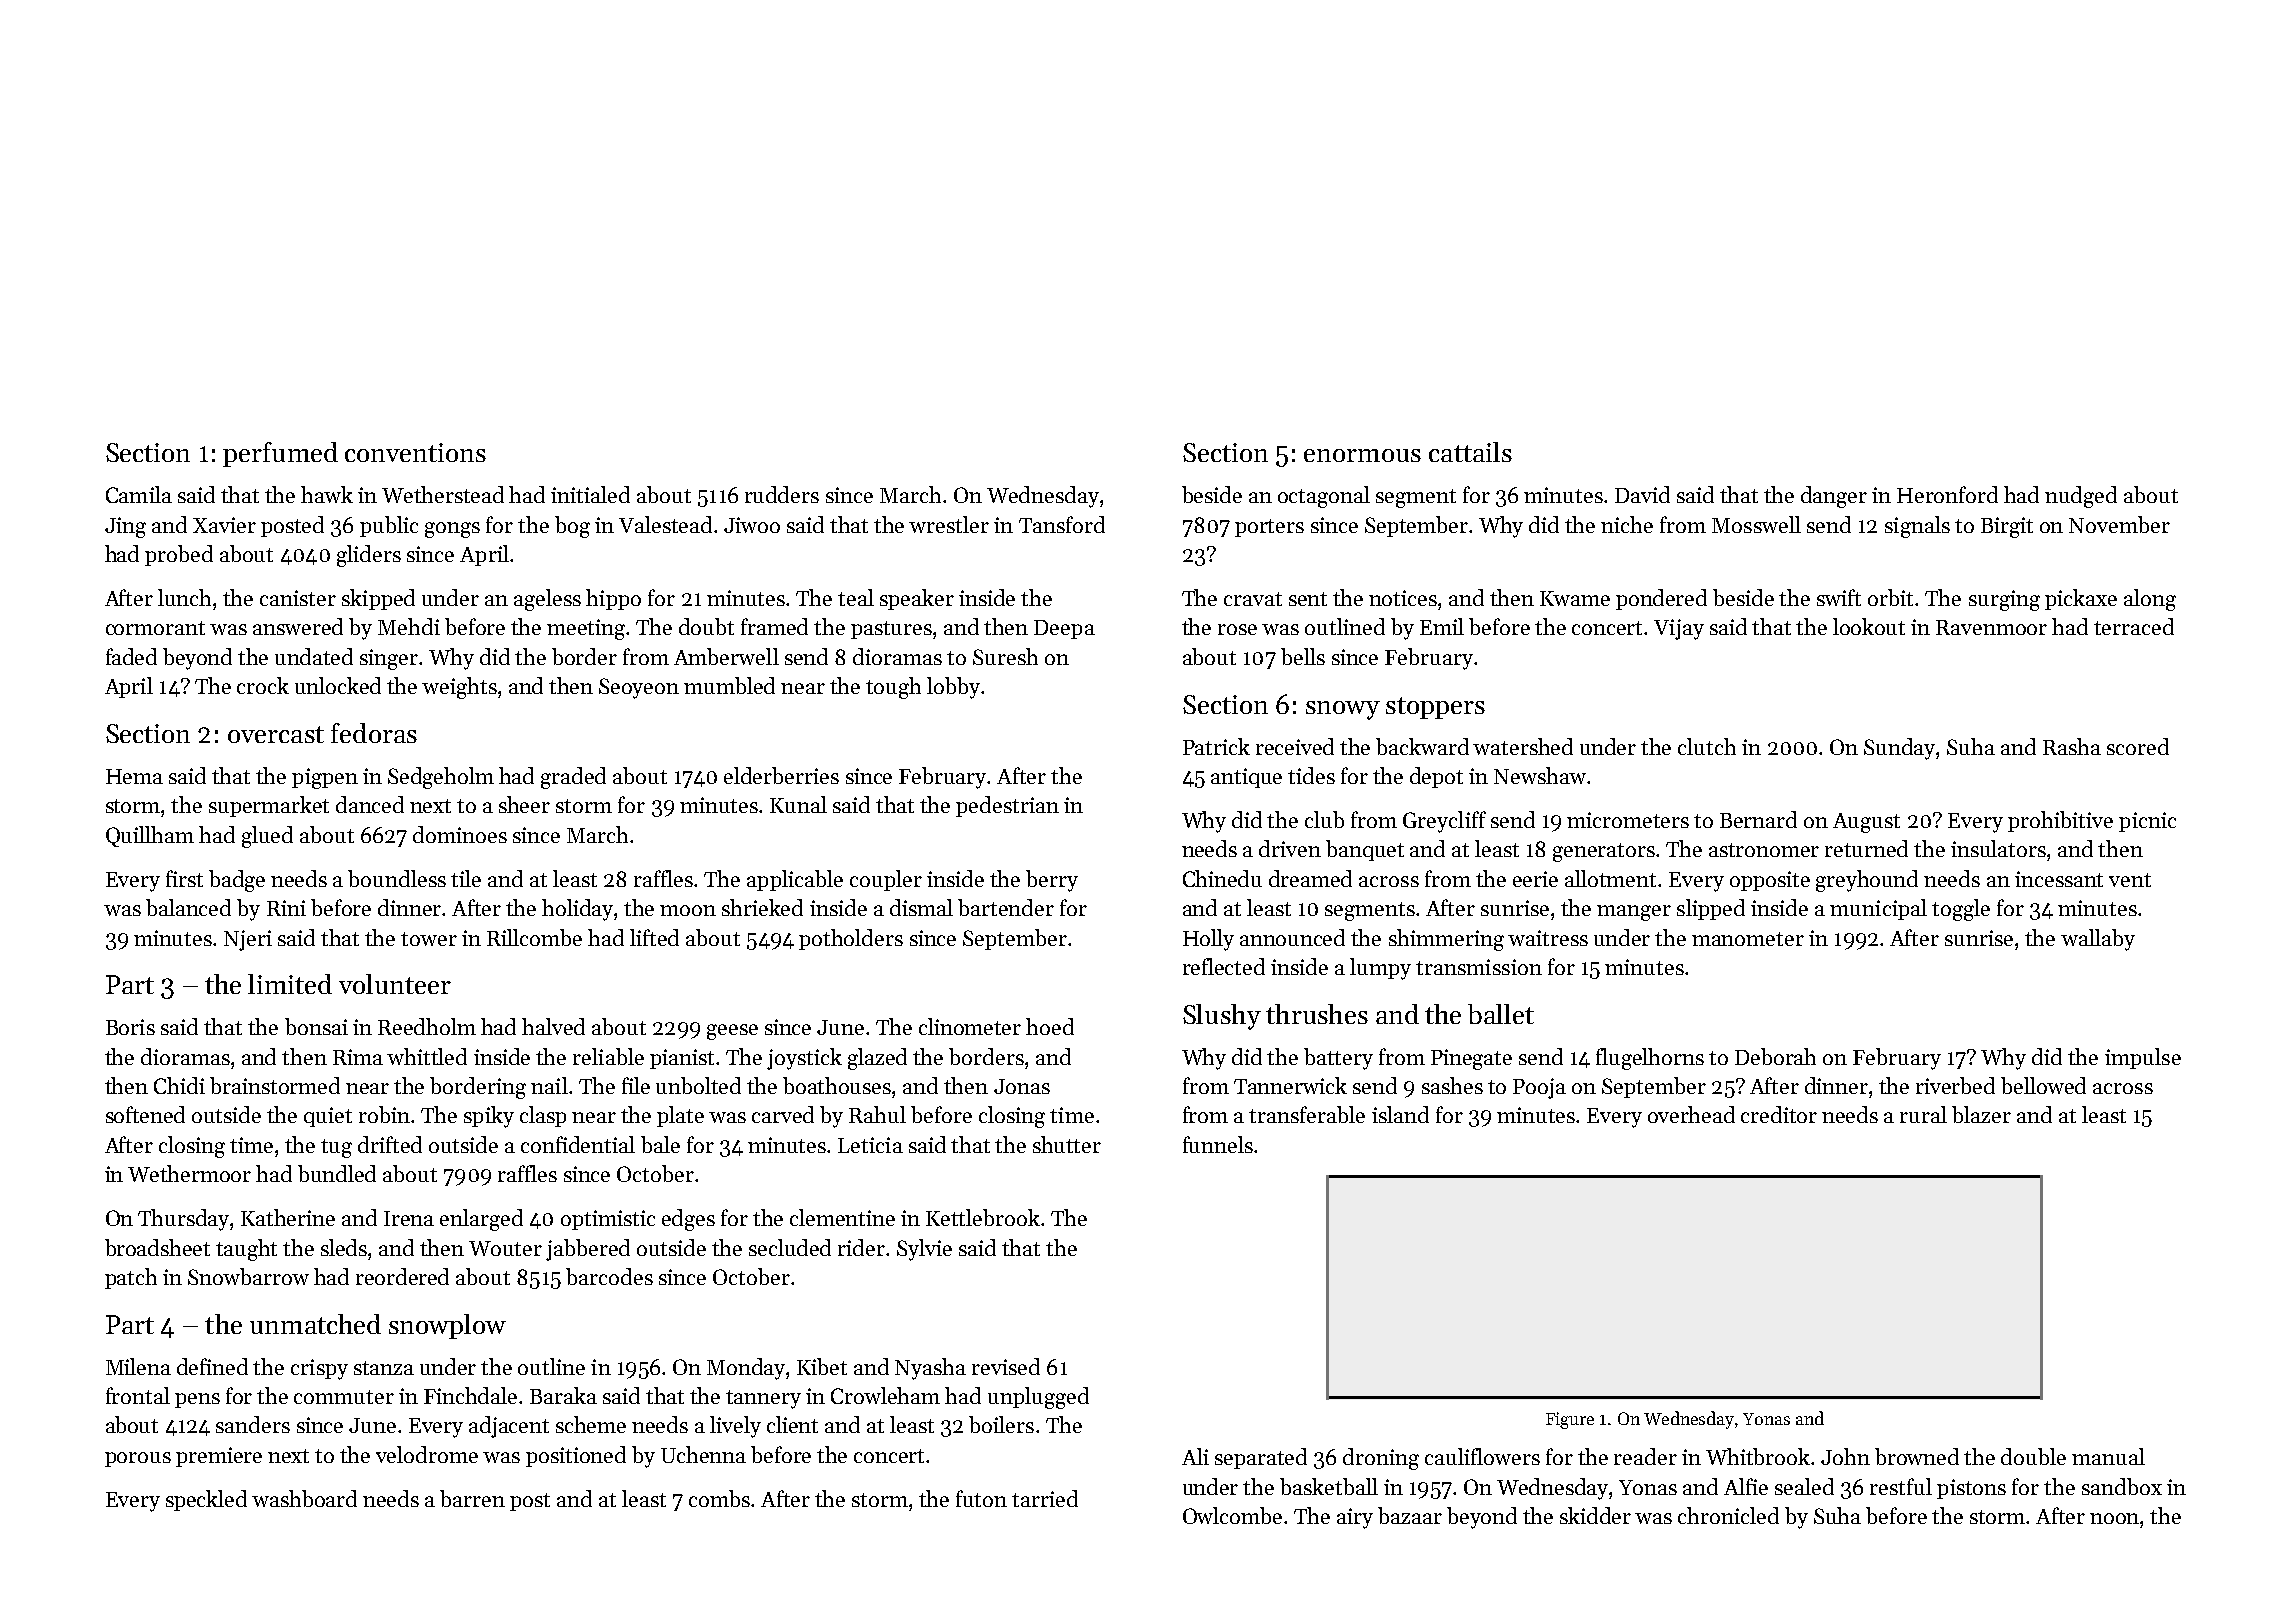 Image resolution: width=2292 pixels, height=1620 pixels. I want to click on nudged, so click(2081, 497).
